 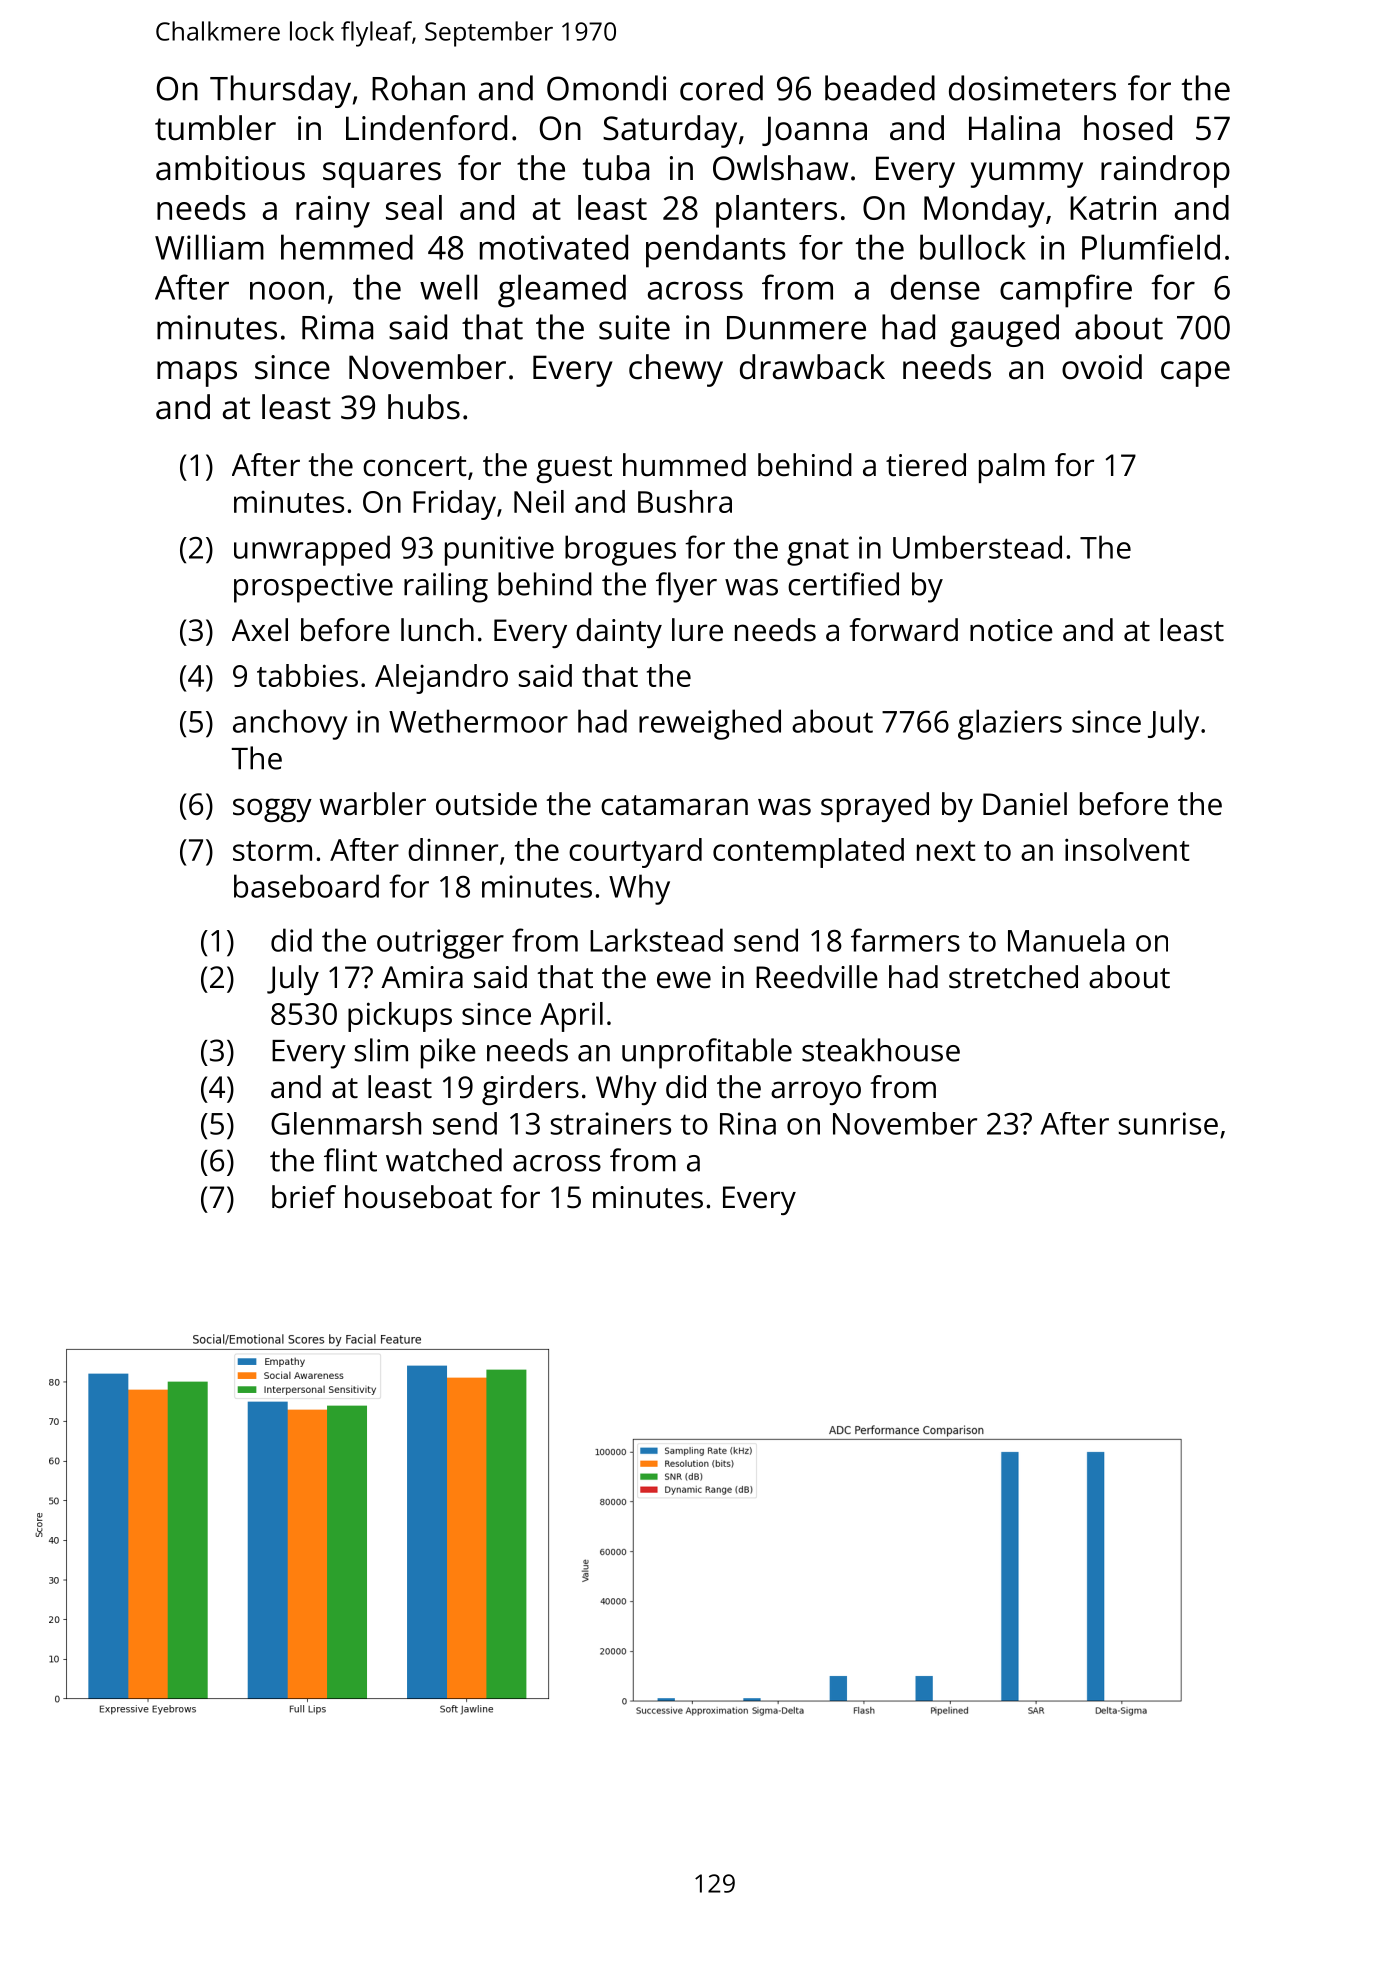 I want to click on anchovy, so click(x=290, y=724).
